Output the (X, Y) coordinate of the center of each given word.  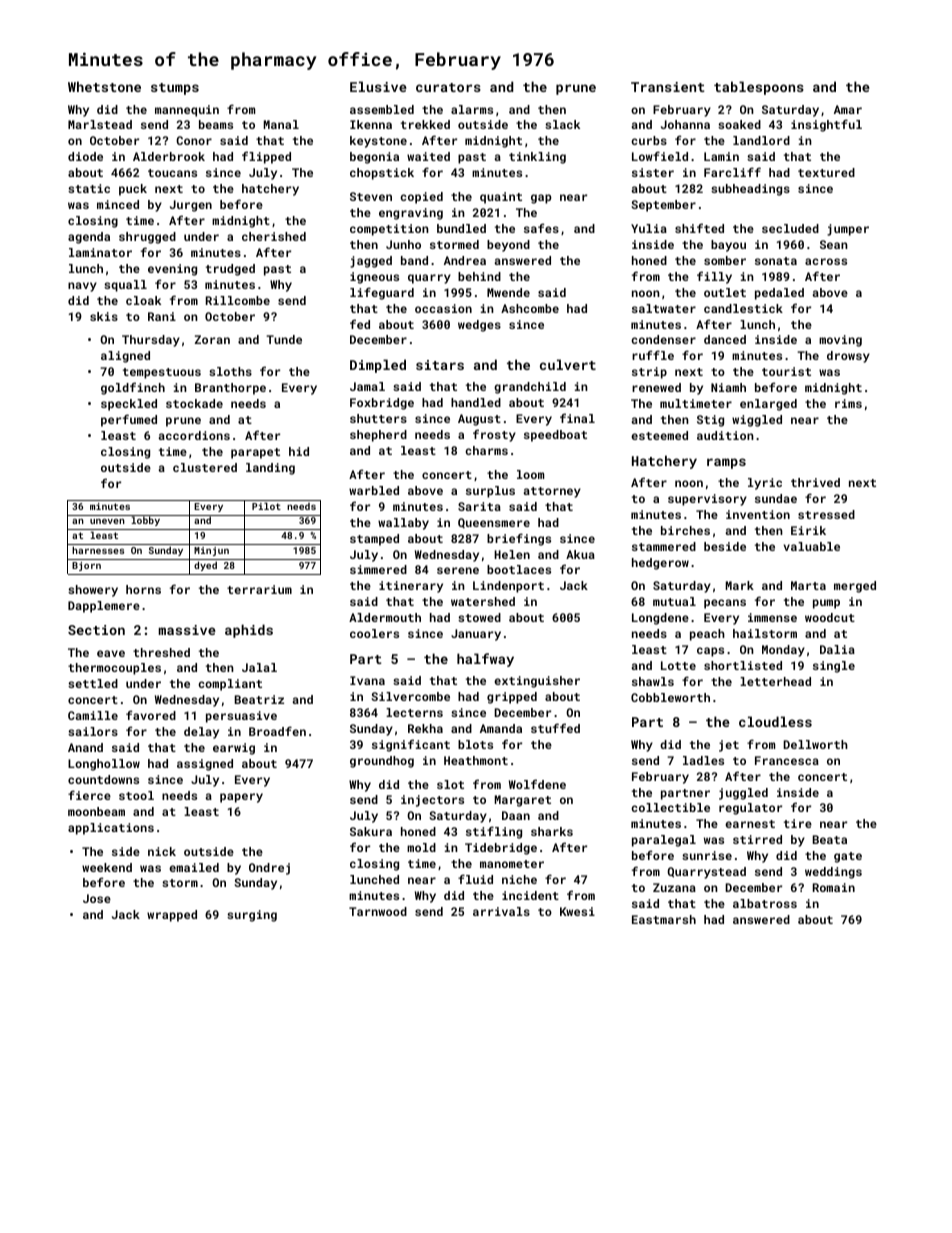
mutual (674, 601)
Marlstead (100, 124)
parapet (255, 453)
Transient (668, 87)
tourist (786, 371)
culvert (568, 364)
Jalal (259, 667)
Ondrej (269, 869)
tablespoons (759, 88)
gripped (512, 698)
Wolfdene (537, 784)
